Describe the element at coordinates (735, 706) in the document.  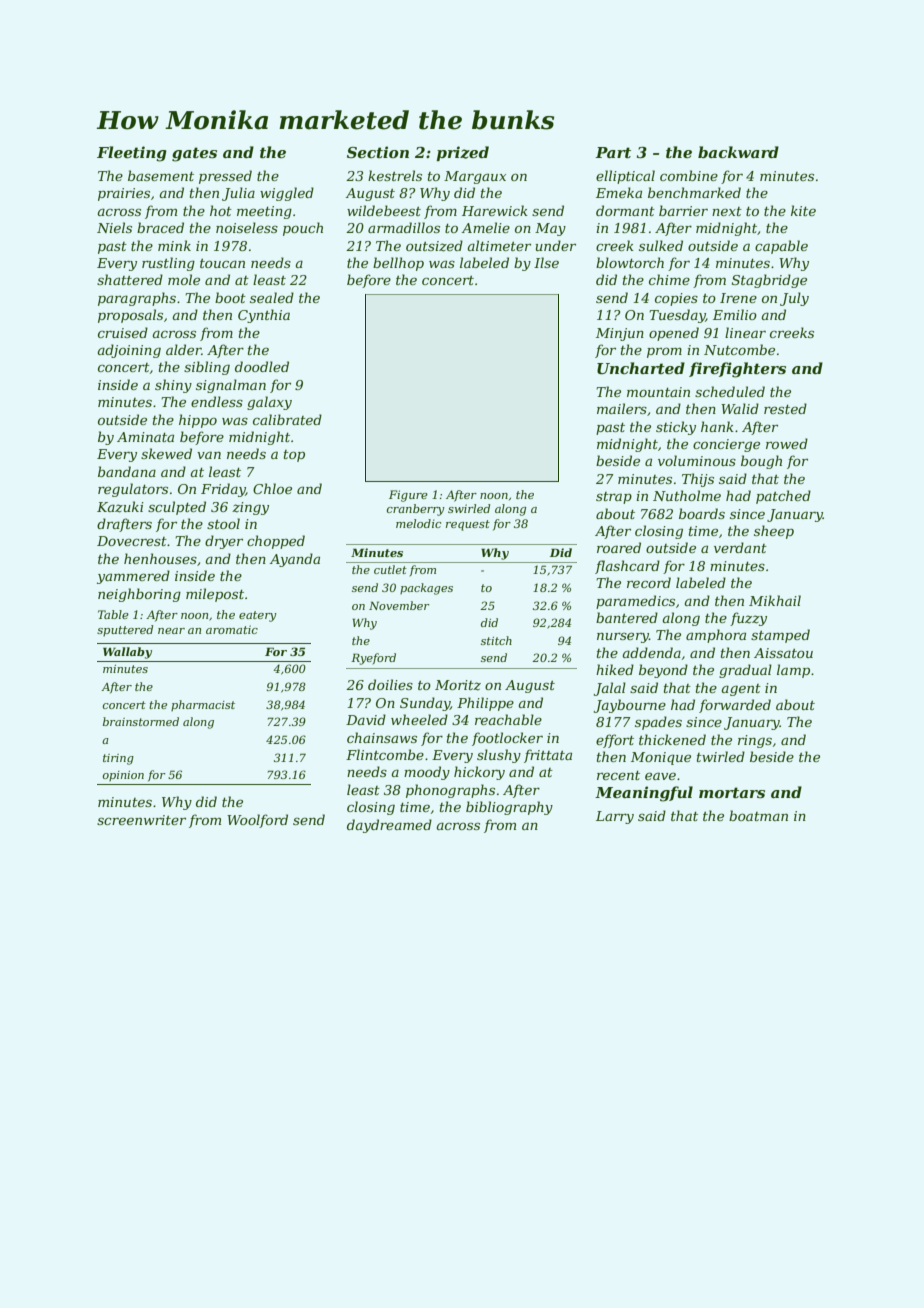
I see `forwarded` at that location.
